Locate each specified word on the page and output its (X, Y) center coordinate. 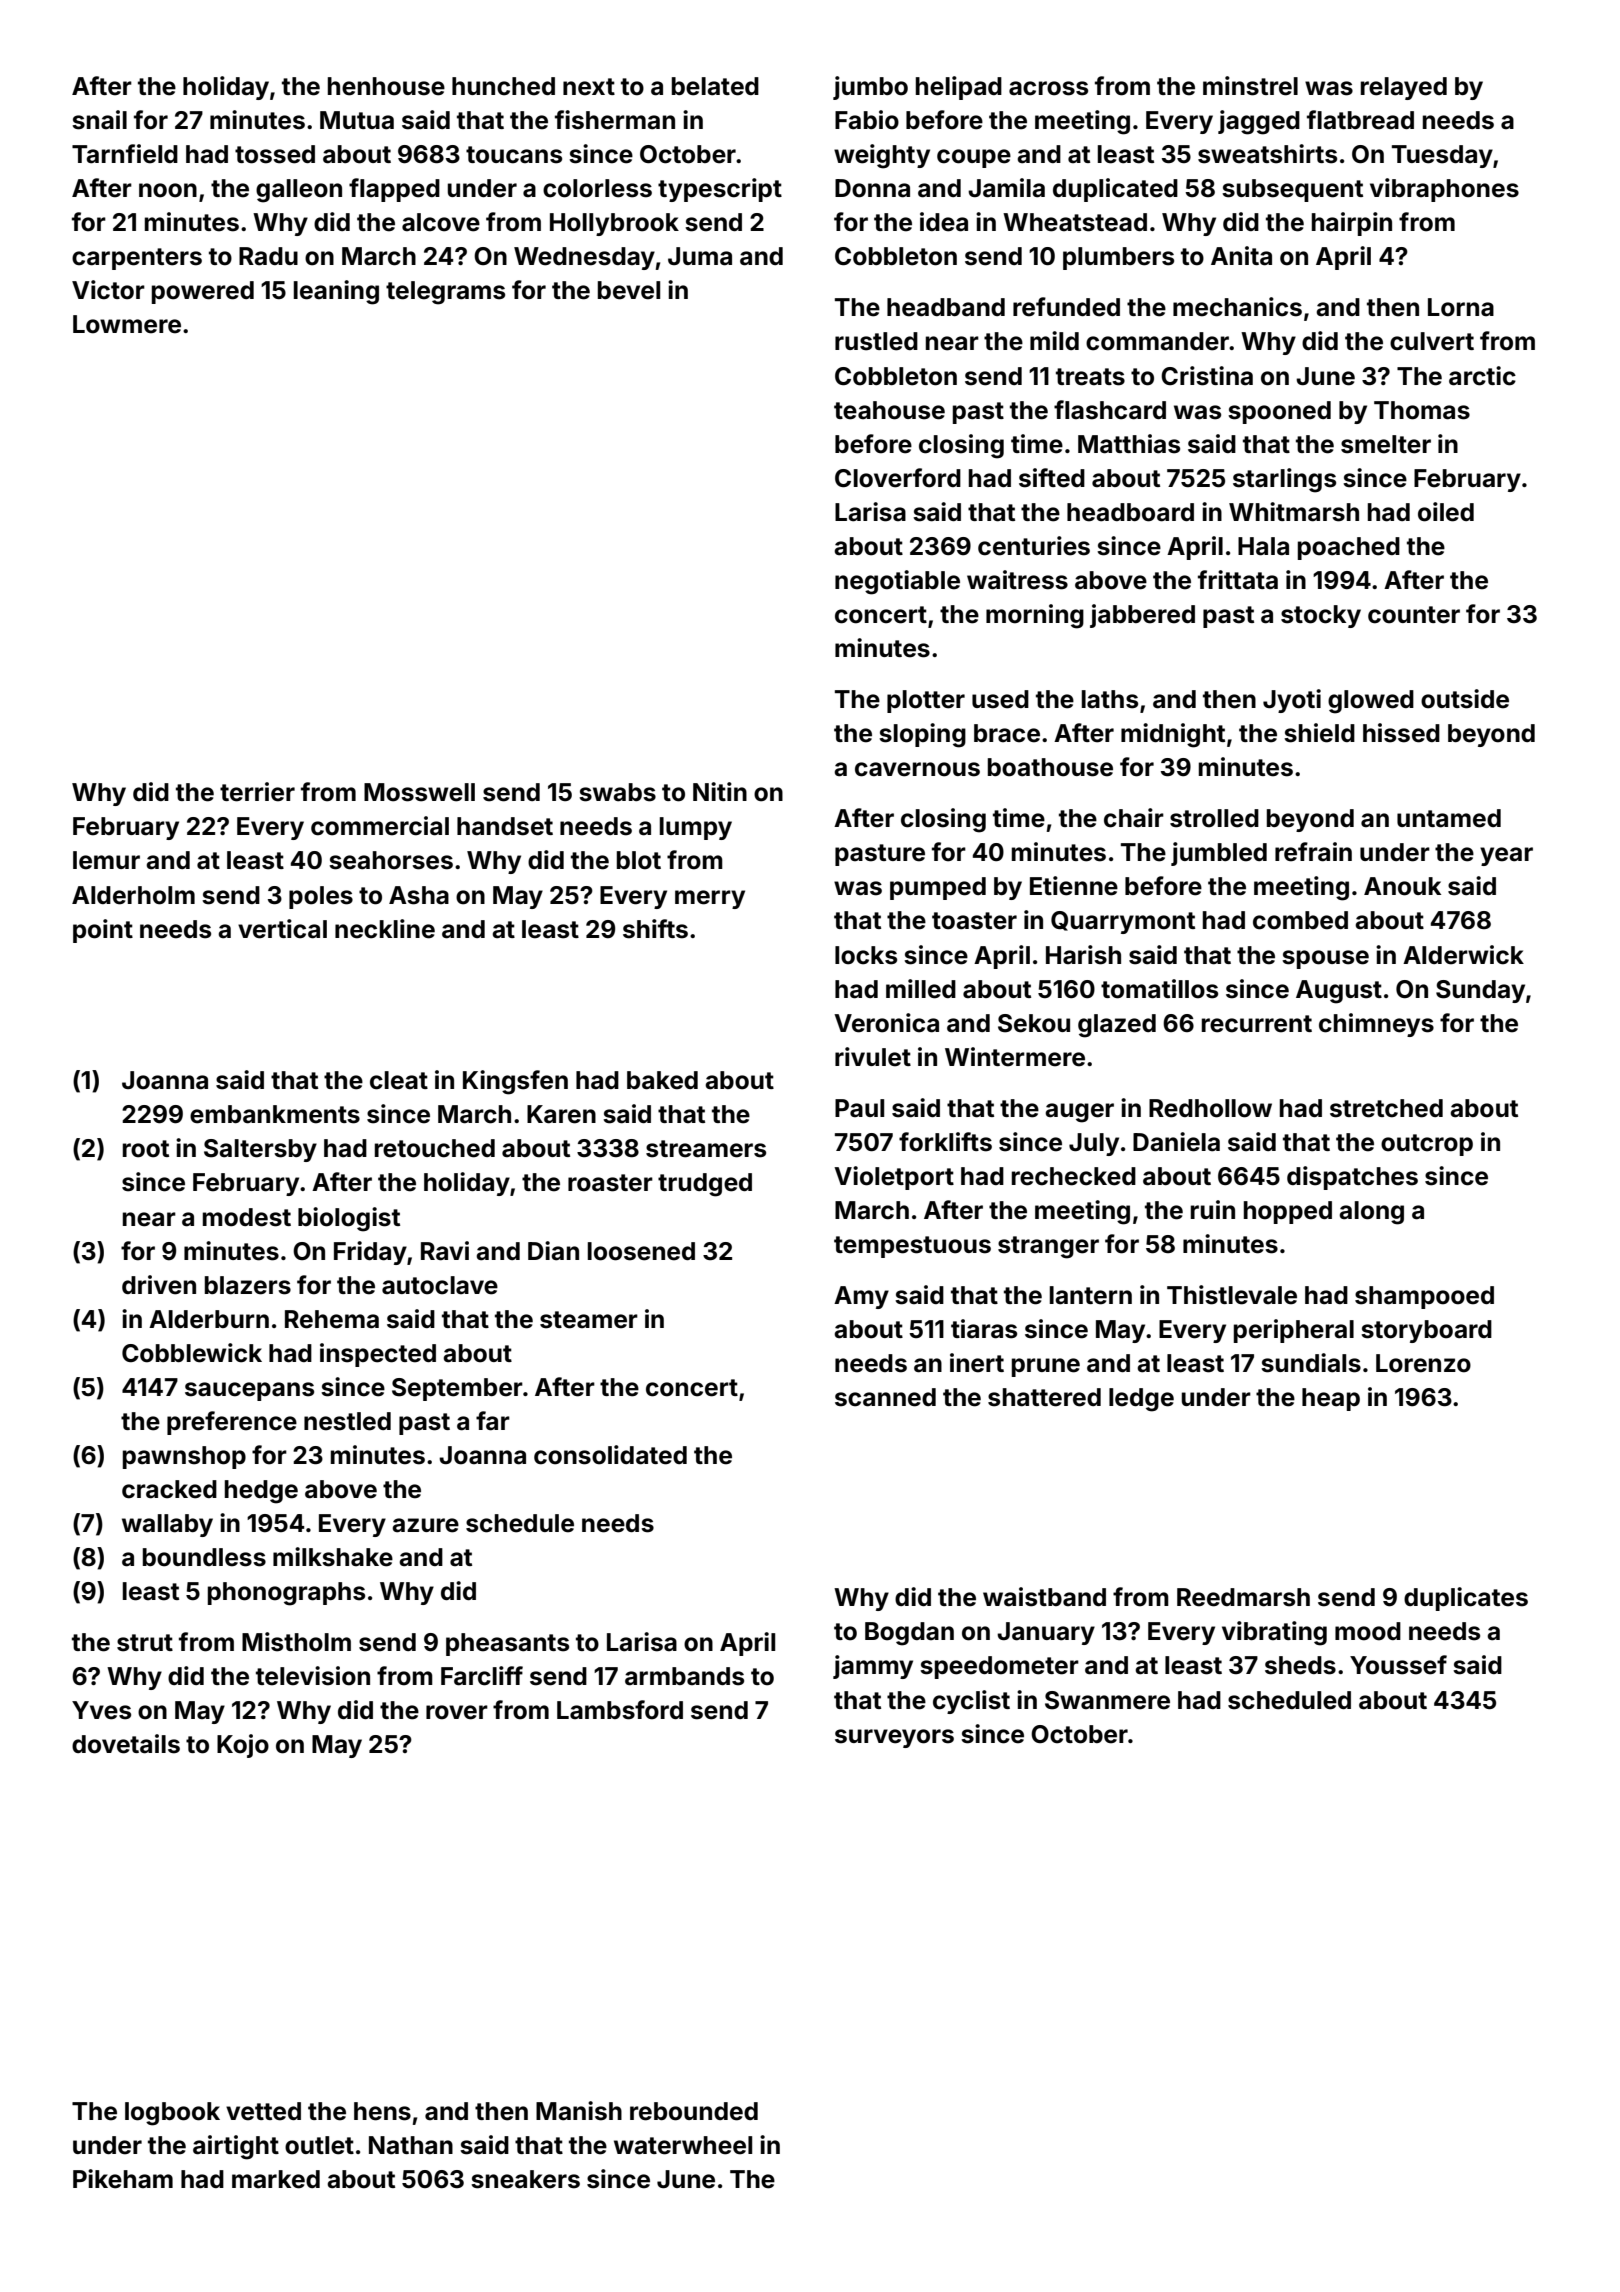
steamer (589, 1320)
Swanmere (1107, 1700)
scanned (885, 1397)
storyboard (1426, 1331)
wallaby (167, 1525)
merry (710, 899)
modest (247, 1217)
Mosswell (419, 792)
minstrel (1250, 86)
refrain (1313, 852)
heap (1331, 1399)
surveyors (894, 1738)
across (1048, 88)
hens (382, 2111)
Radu (268, 256)
